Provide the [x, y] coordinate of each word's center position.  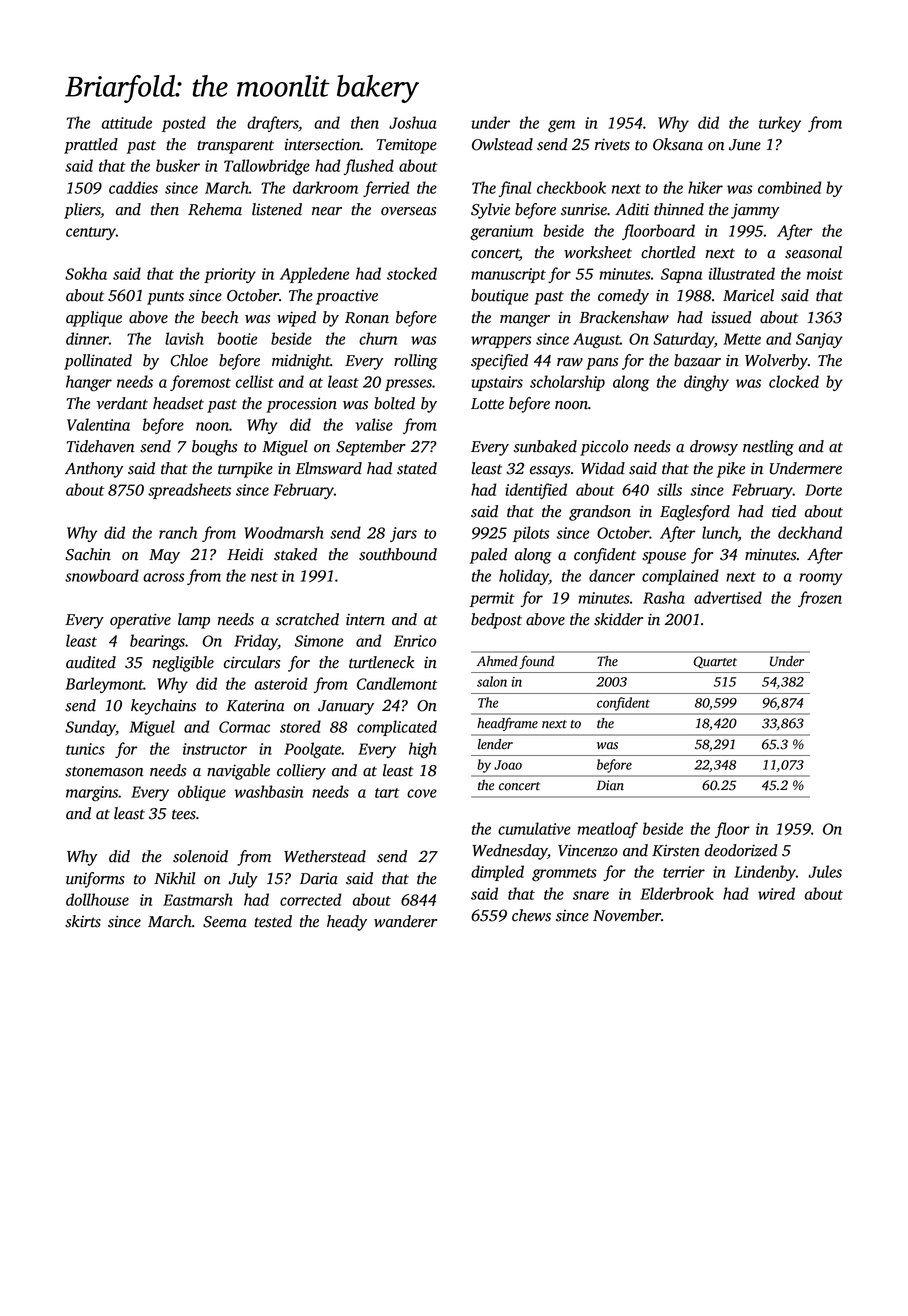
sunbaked [545, 446]
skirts [83, 921]
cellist [255, 381]
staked [295, 554]
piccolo [604, 448]
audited [91, 662]
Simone [319, 641]
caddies [133, 187]
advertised [728, 597]
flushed [369, 167]
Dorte [823, 490]
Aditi [632, 209]
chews [531, 915]
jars [403, 534]
